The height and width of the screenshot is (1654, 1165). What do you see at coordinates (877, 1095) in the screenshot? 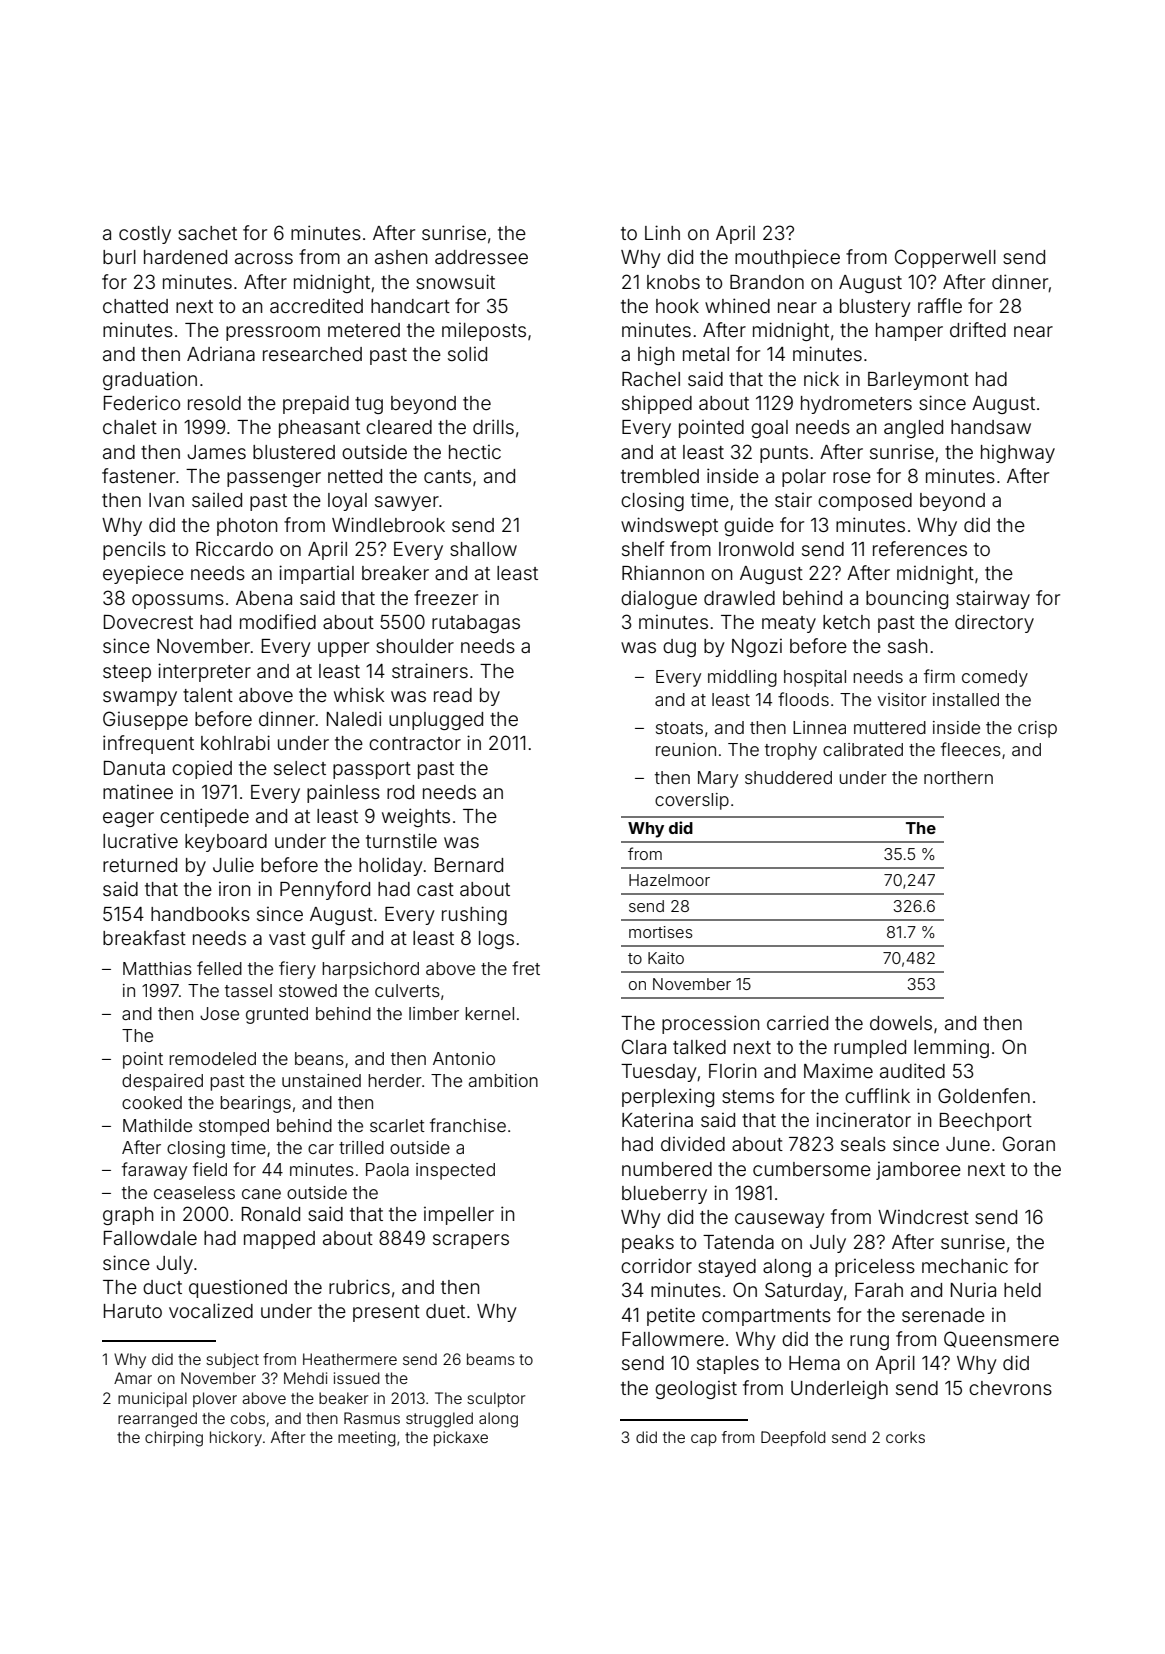
I see `cufflink` at bounding box center [877, 1095].
